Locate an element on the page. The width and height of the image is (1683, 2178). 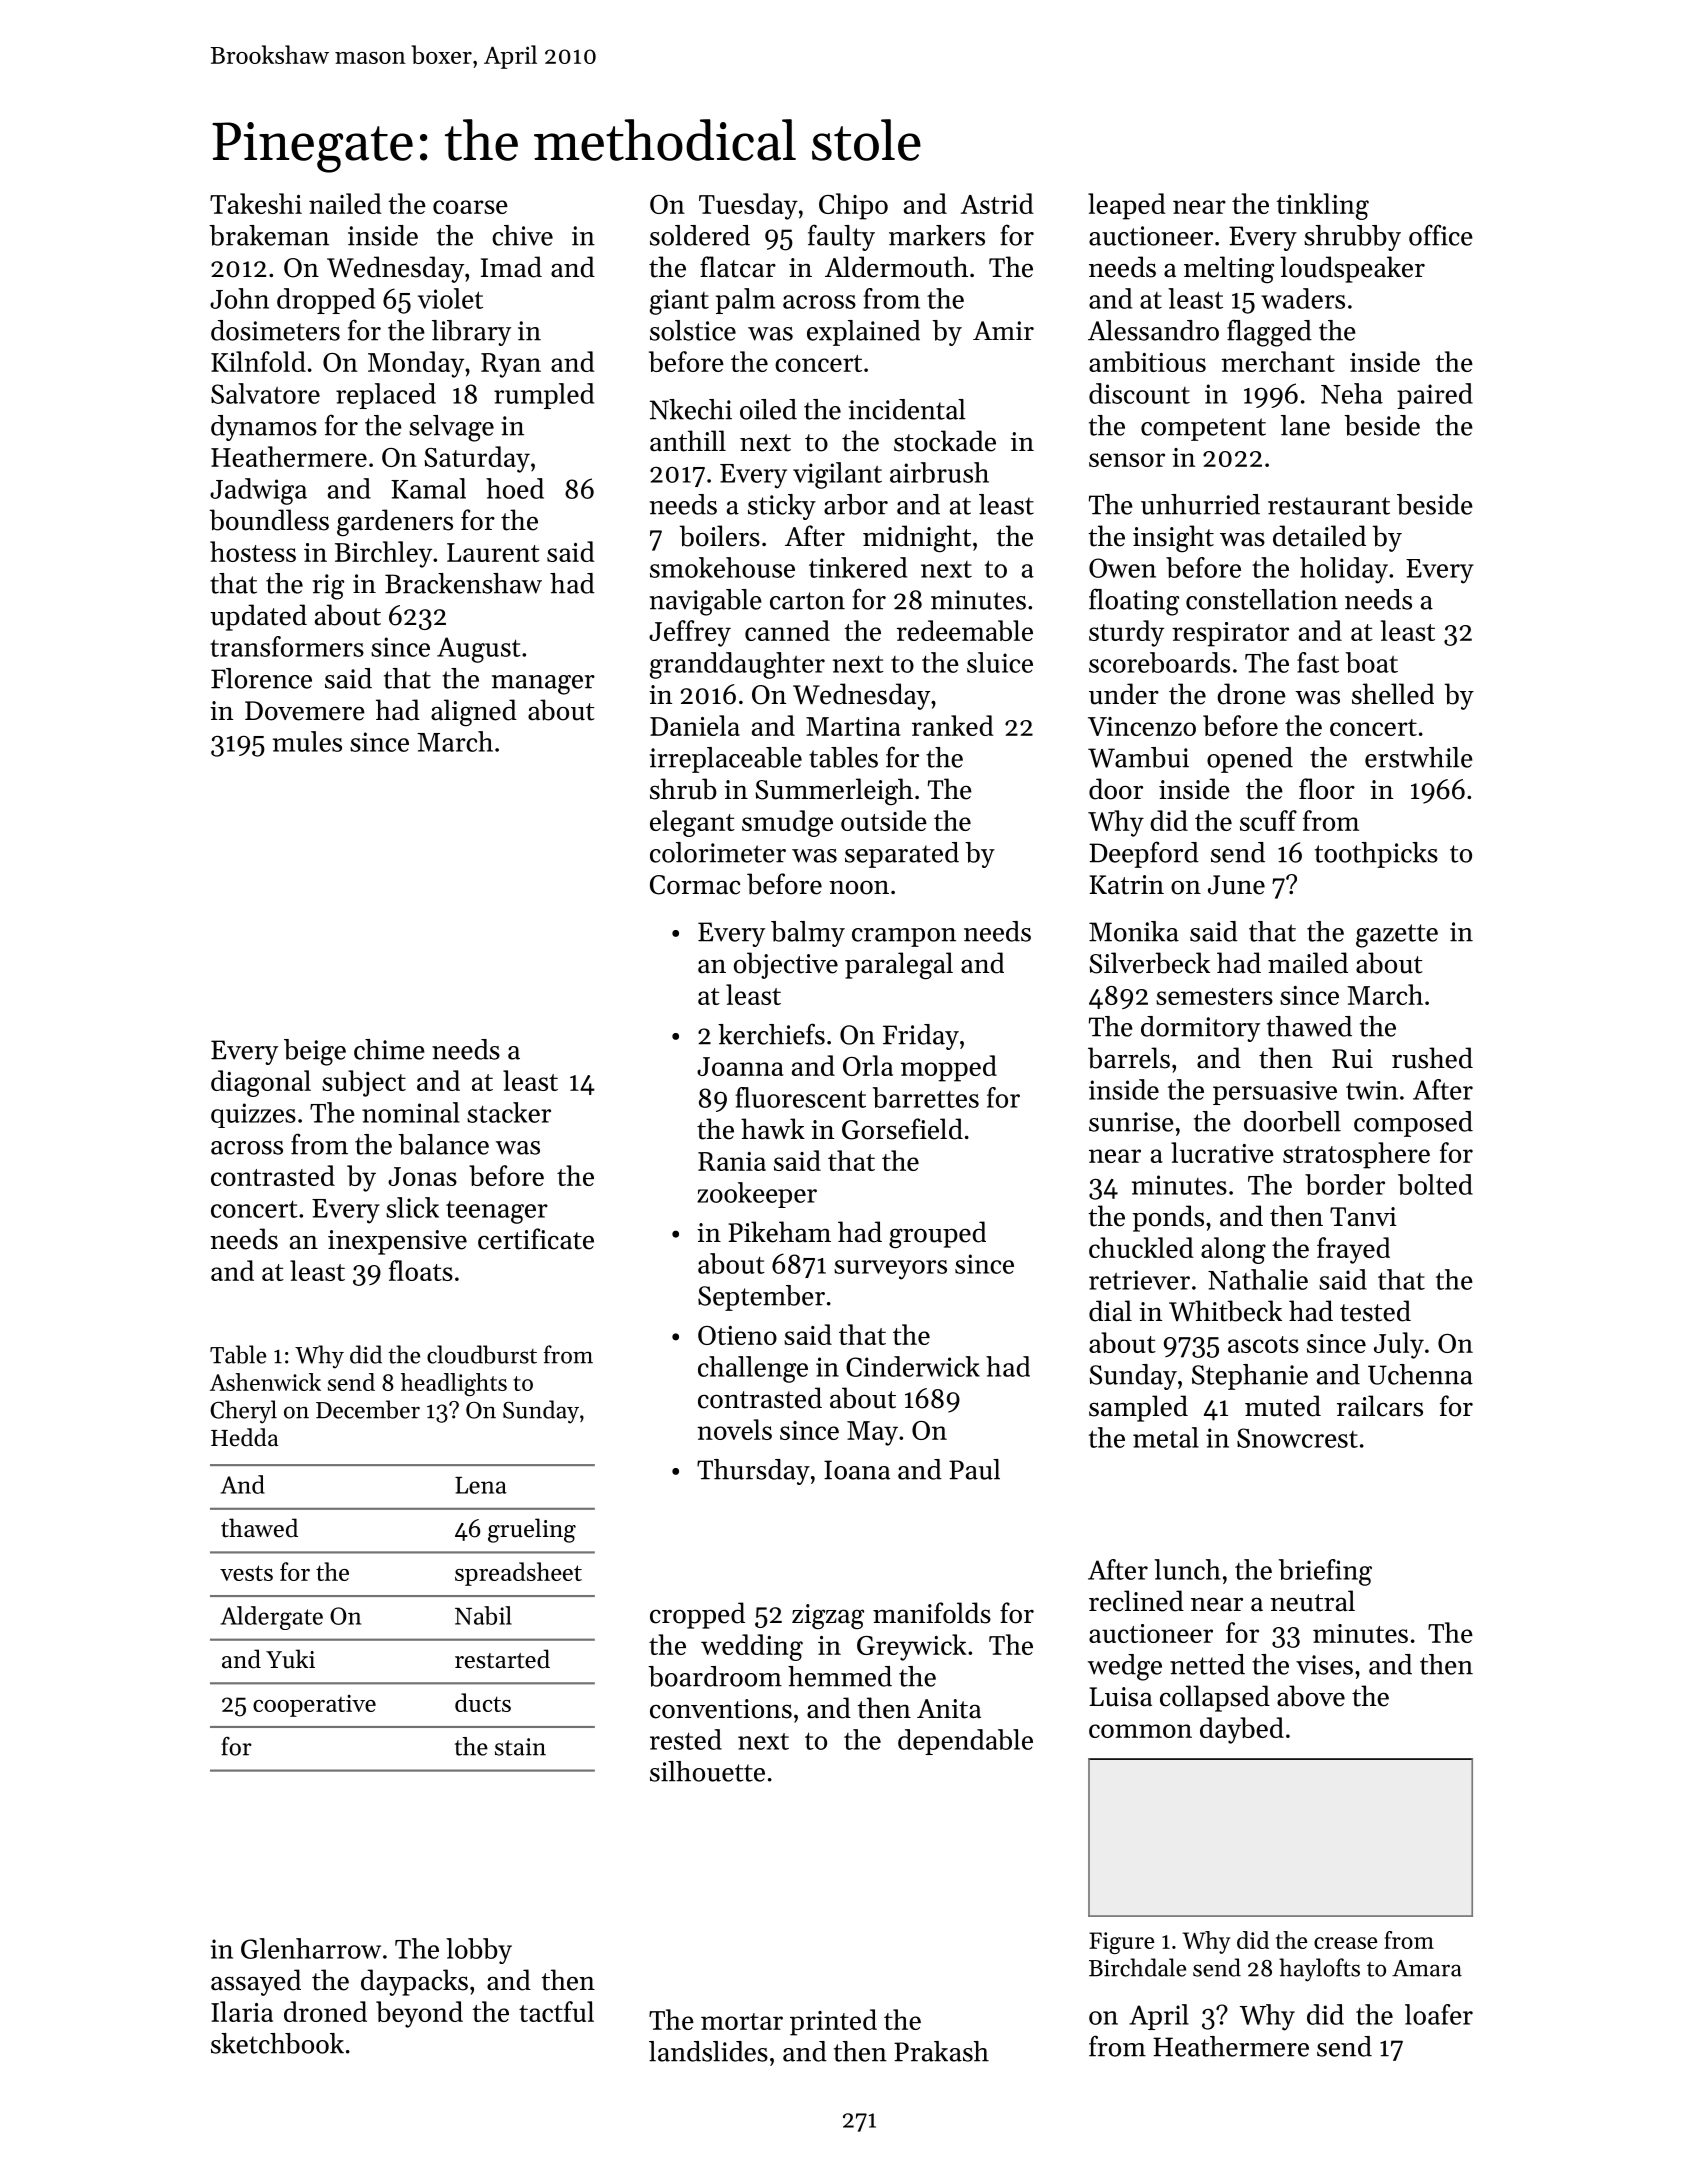
inexpensive is located at coordinates (397, 1242).
